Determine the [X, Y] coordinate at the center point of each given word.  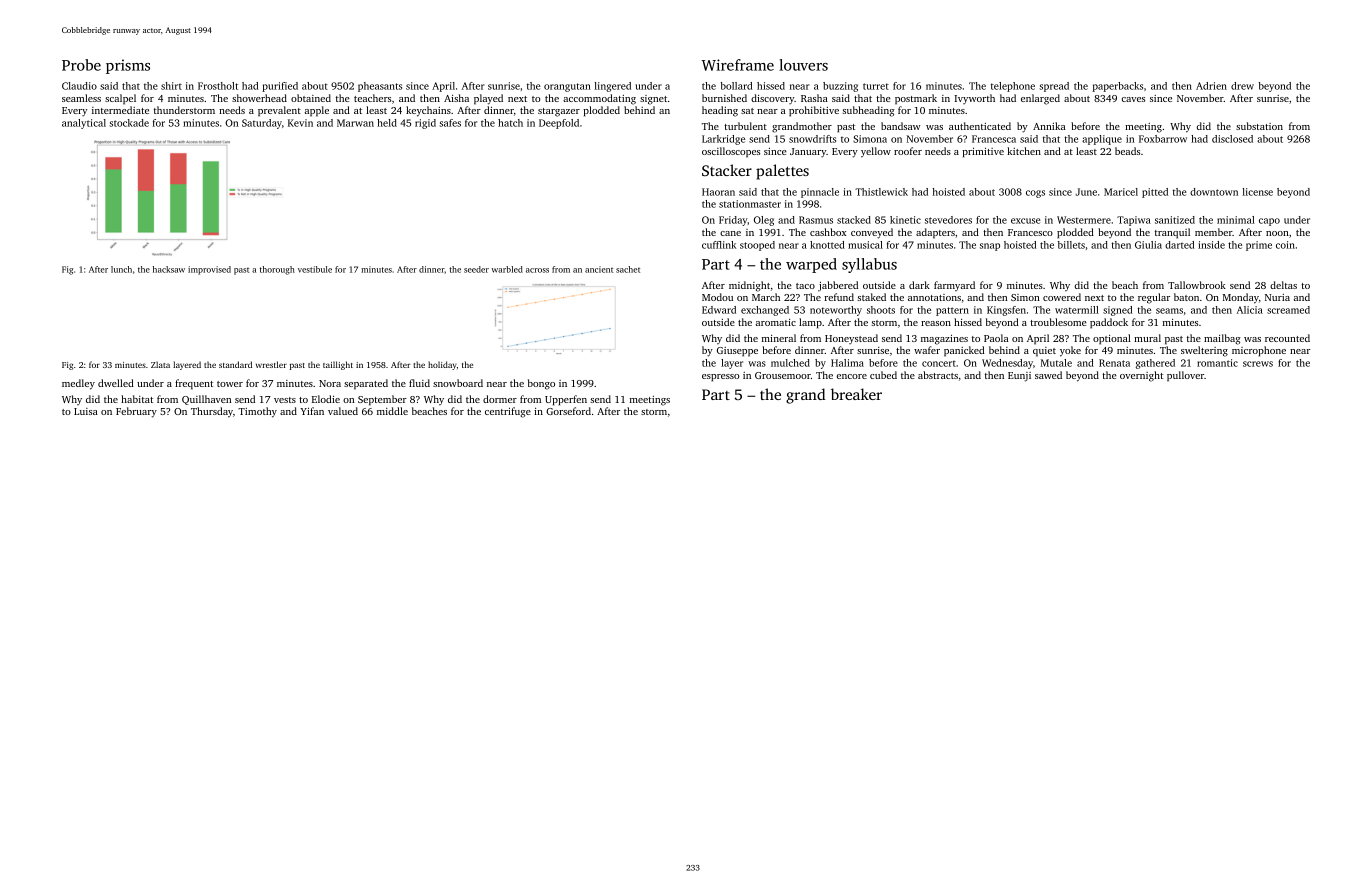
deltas [1283, 285]
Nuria [1277, 297]
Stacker [727, 170]
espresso [721, 378]
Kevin [300, 123]
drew [1242, 86]
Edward [719, 310]
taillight [338, 365]
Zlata [160, 364]
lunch [121, 269]
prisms [128, 66]
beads [1127, 151]
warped [811, 265]
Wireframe [738, 65]
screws [1258, 364]
